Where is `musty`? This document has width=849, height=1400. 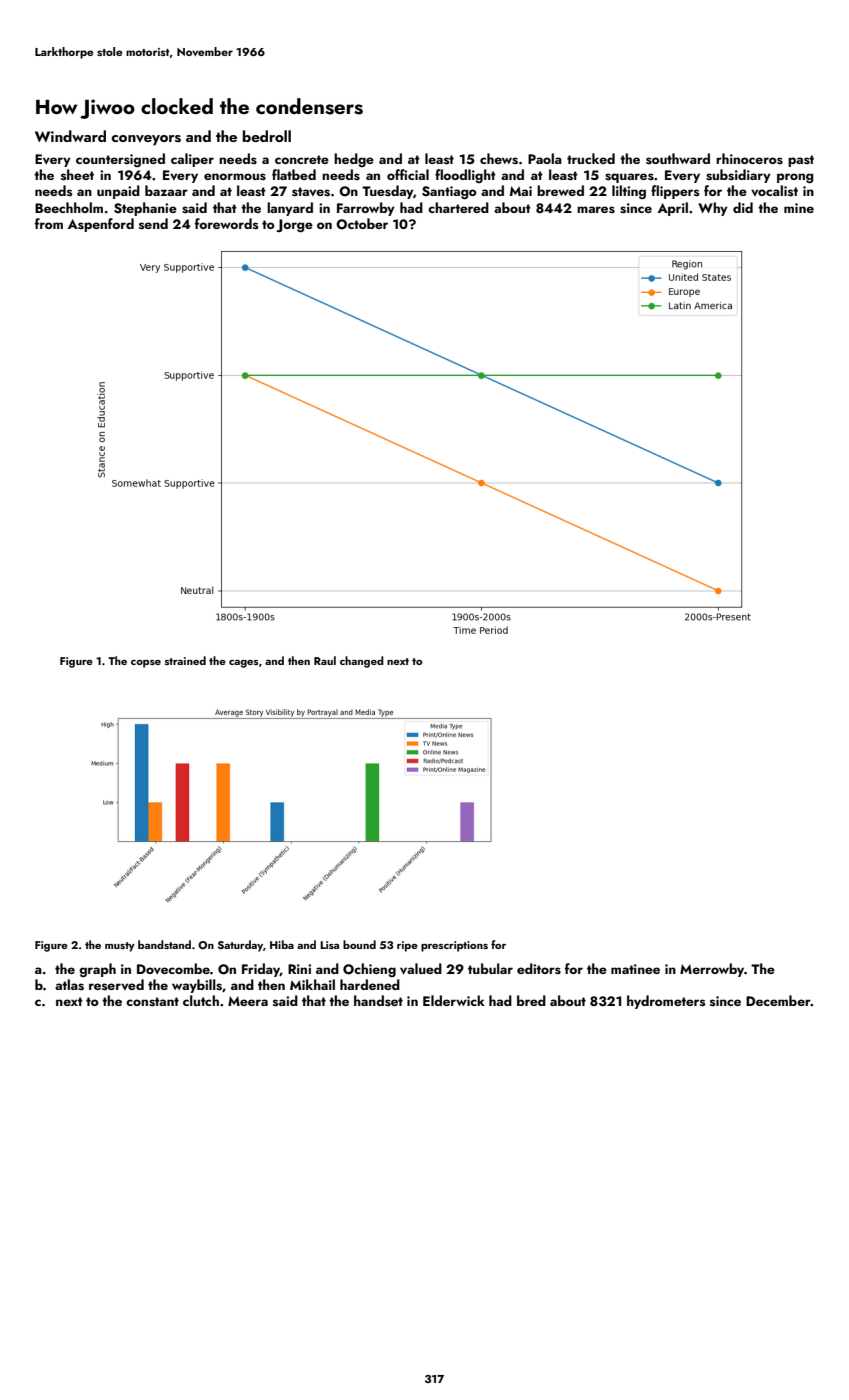
musty is located at coordinates (120, 947).
